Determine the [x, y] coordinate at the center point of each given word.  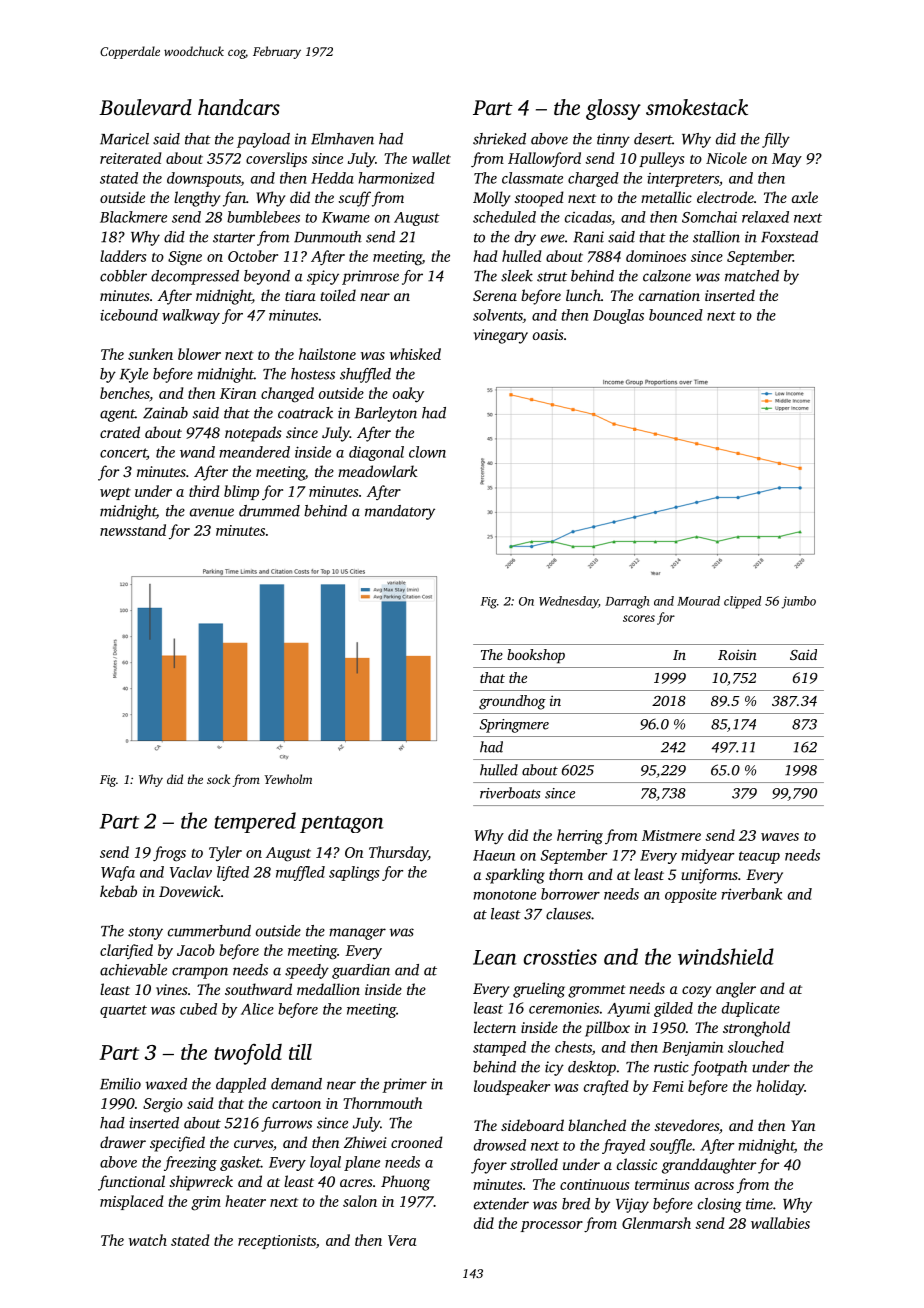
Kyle [134, 375]
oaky [408, 395]
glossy [613, 109]
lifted [233, 873]
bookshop [536, 656]
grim [206, 1203]
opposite [691, 895]
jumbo [799, 602]
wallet [431, 158]
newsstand [133, 530]
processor [552, 1226]
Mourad [698, 601]
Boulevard [145, 107]
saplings [354, 873]
